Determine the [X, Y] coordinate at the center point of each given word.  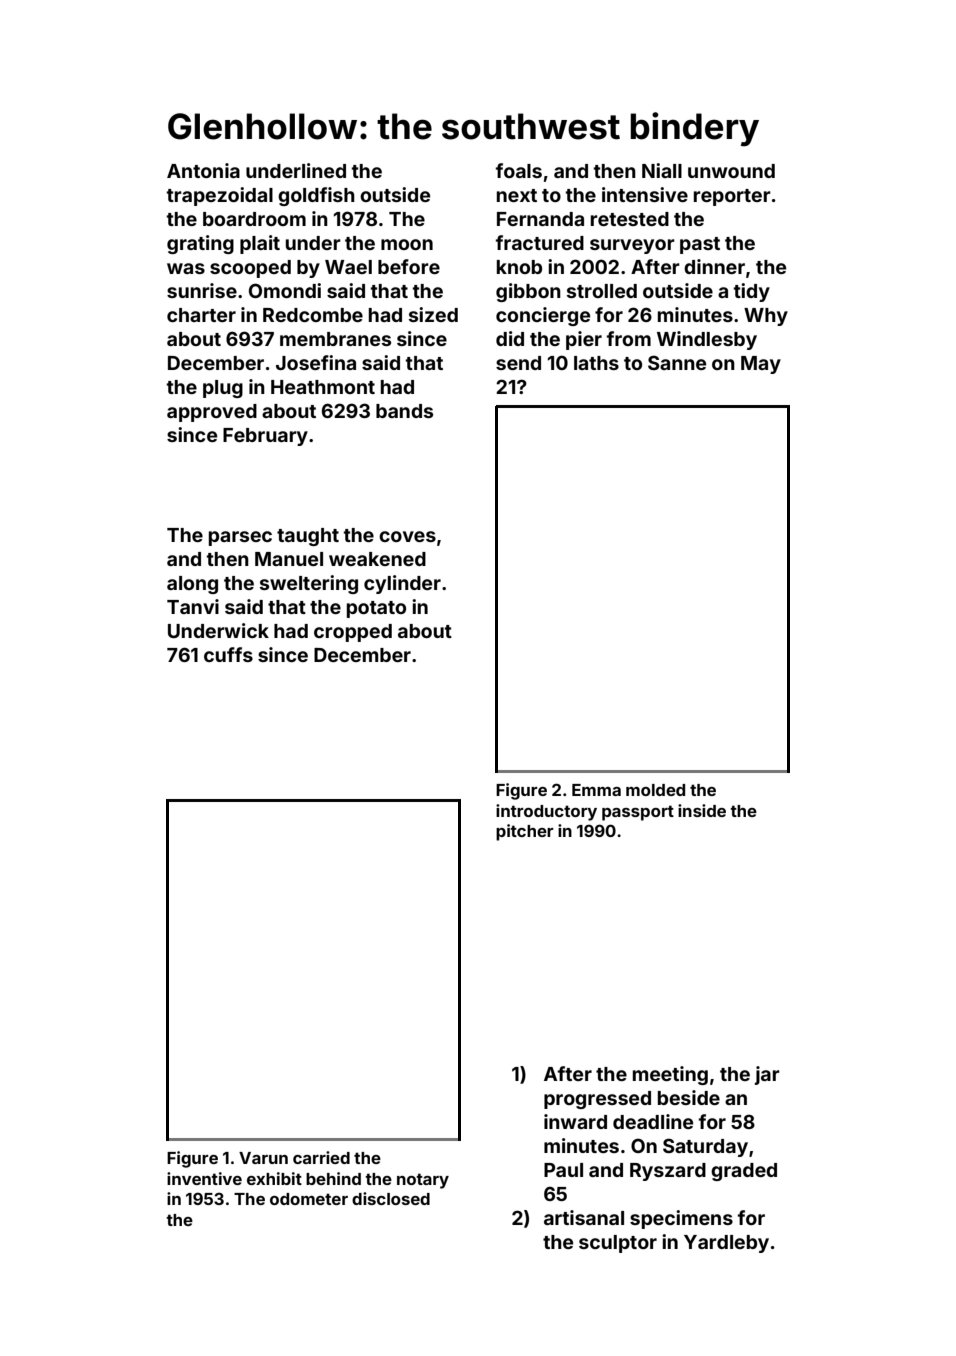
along [192, 585]
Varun [263, 1158]
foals [519, 170]
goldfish [316, 196]
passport [638, 813]
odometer [309, 1199]
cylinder [402, 584]
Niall [662, 170]
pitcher [525, 832]
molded [655, 790]
